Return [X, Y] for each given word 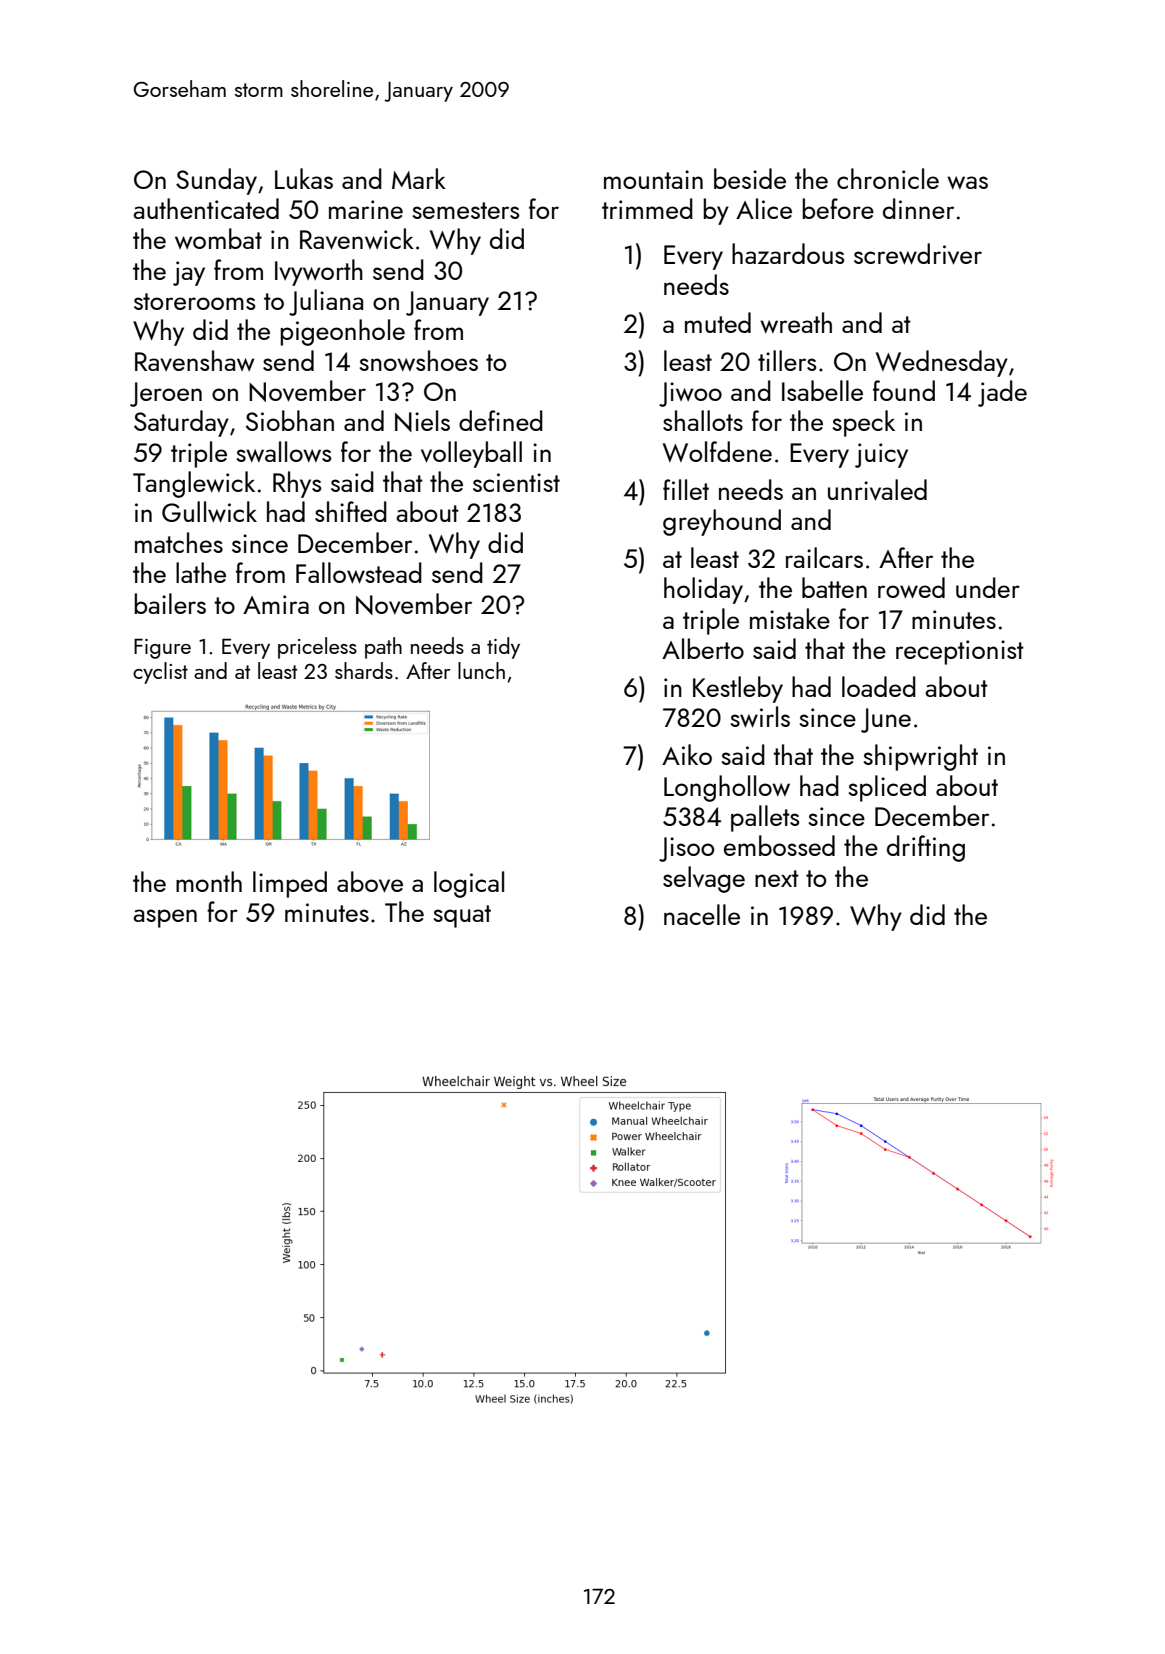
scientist [516, 482]
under [988, 587]
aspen [165, 918]
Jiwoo [690, 394]
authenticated [206, 208]
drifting [926, 848]
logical [469, 884]
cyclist [160, 673]
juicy [881, 455]
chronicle [888, 178]
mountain [653, 179]
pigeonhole [342, 332]
